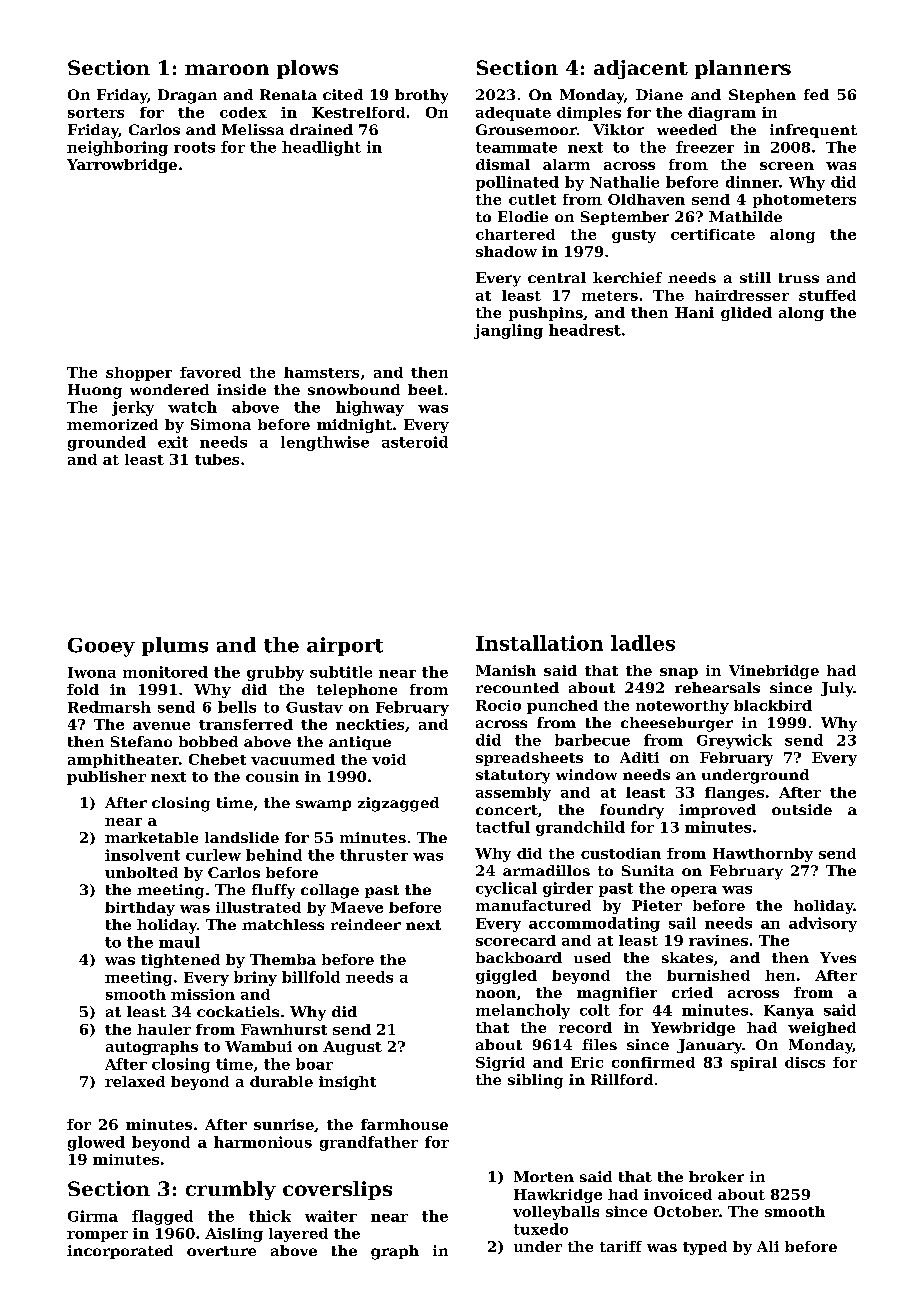  What do you see at coordinates (716, 1176) in the screenshot?
I see `broker` at bounding box center [716, 1176].
